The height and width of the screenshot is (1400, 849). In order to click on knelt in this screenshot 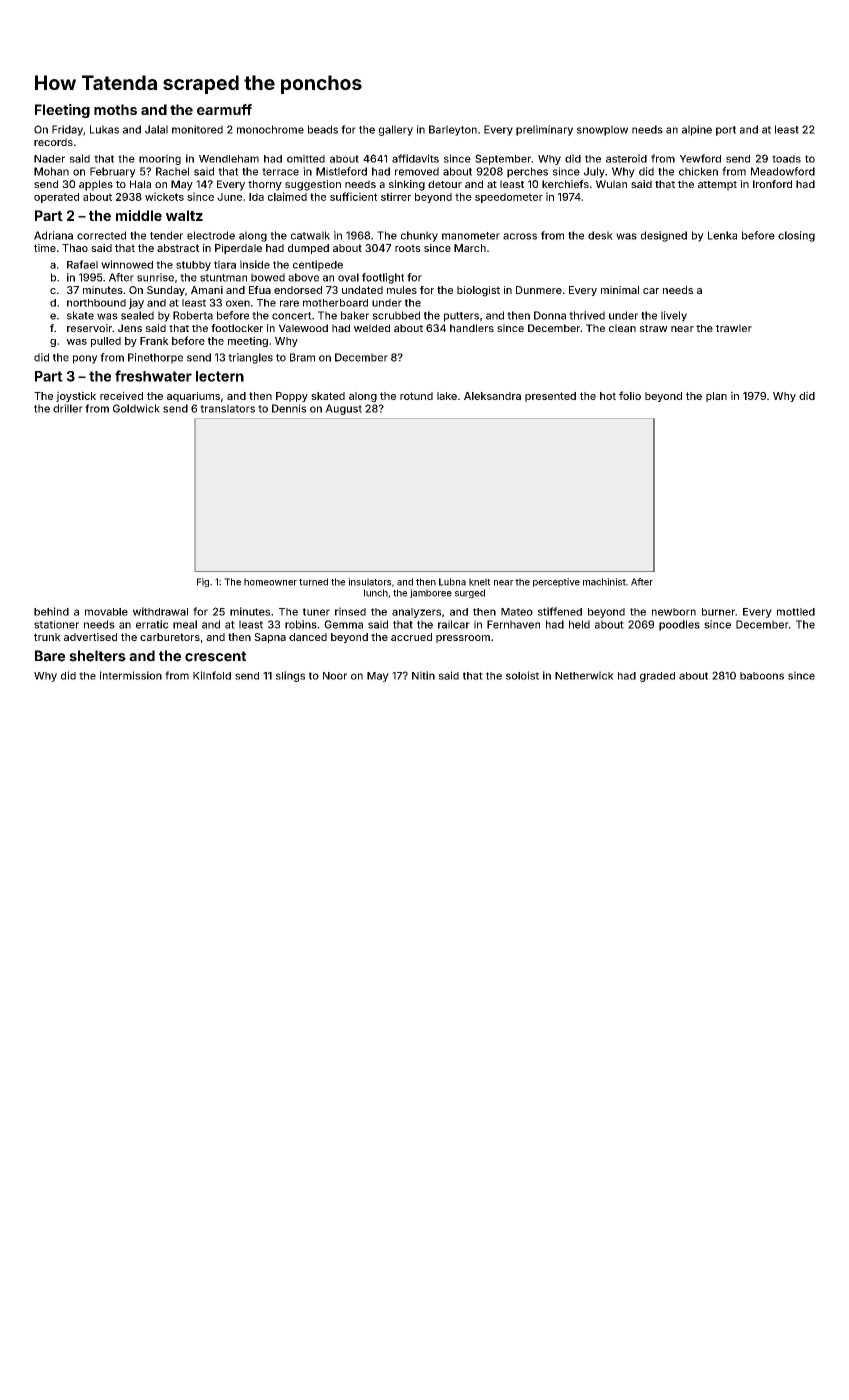, I will do `click(480, 582)`.
